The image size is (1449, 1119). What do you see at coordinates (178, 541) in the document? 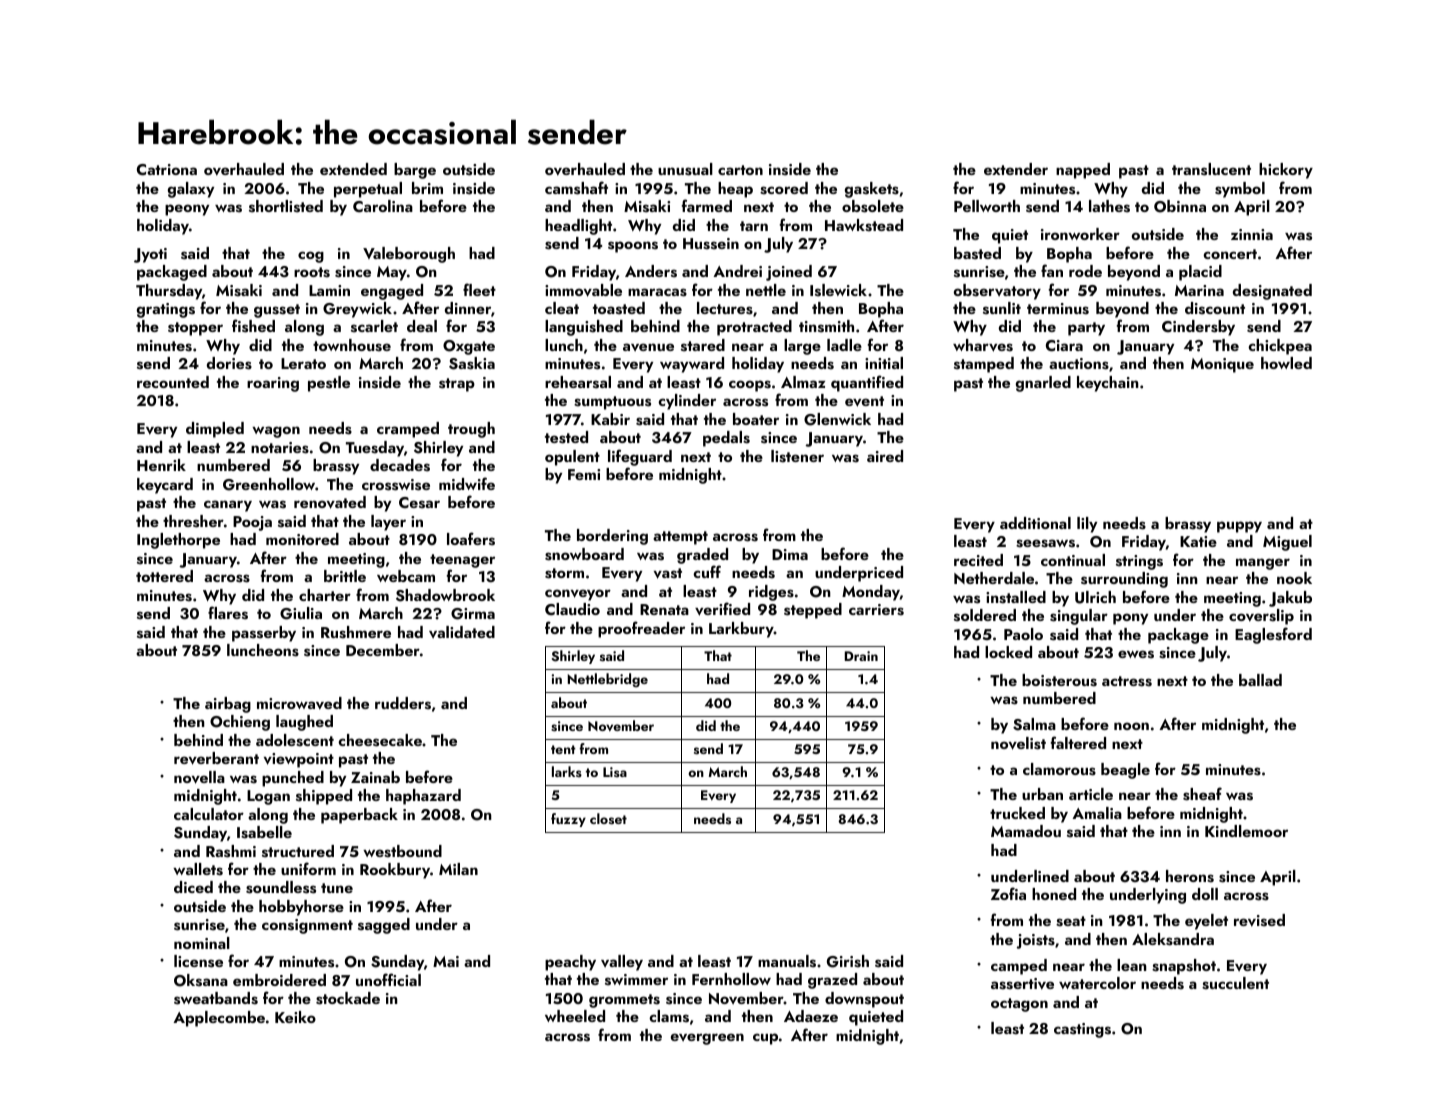
I see `Inglethorpe` at bounding box center [178, 541].
